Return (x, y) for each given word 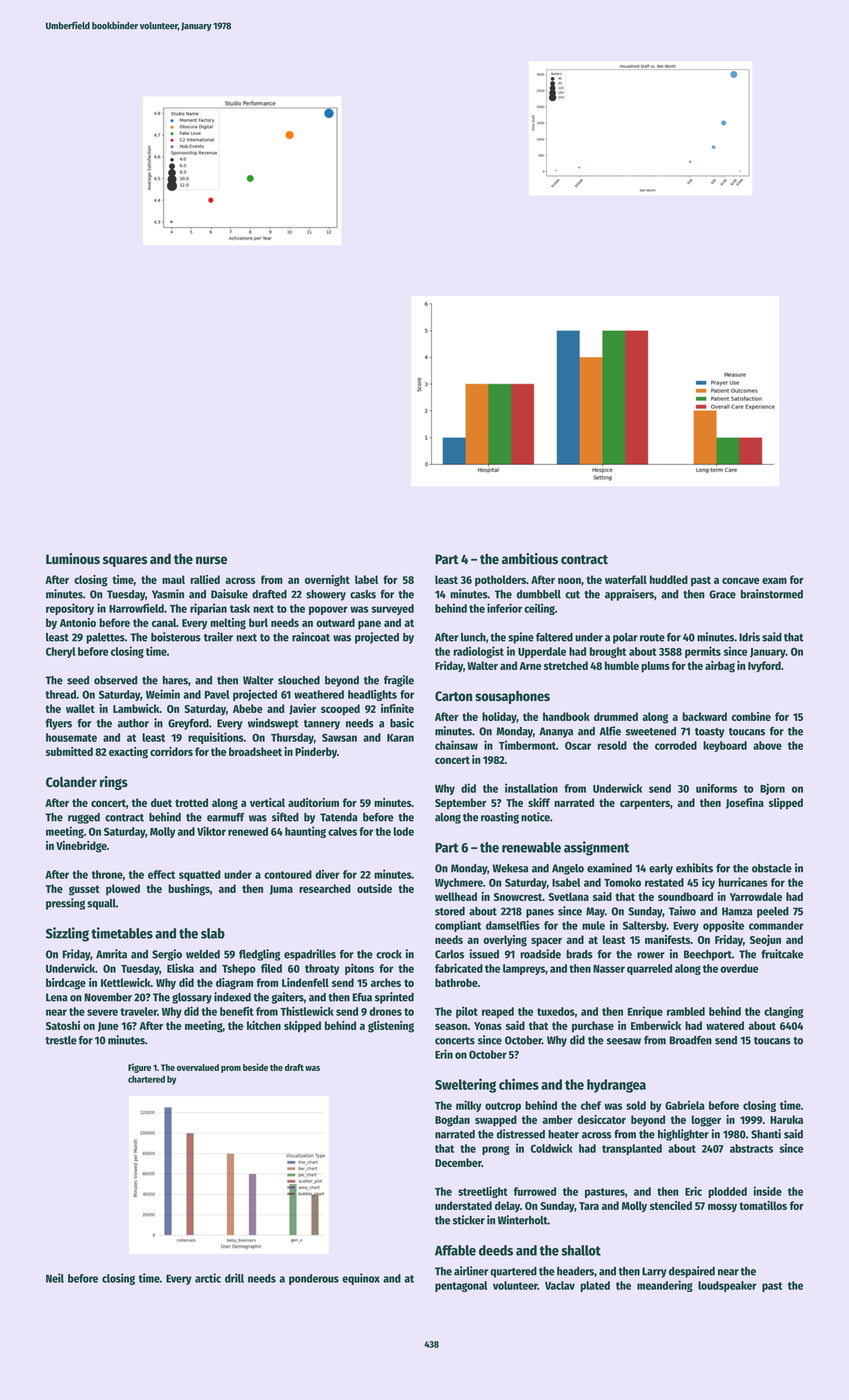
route (652, 638)
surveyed (392, 609)
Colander (71, 782)
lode (404, 831)
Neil (55, 1278)
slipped (786, 804)
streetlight (483, 1192)
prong (496, 1150)
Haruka (786, 1119)
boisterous (176, 637)
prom (231, 1069)
